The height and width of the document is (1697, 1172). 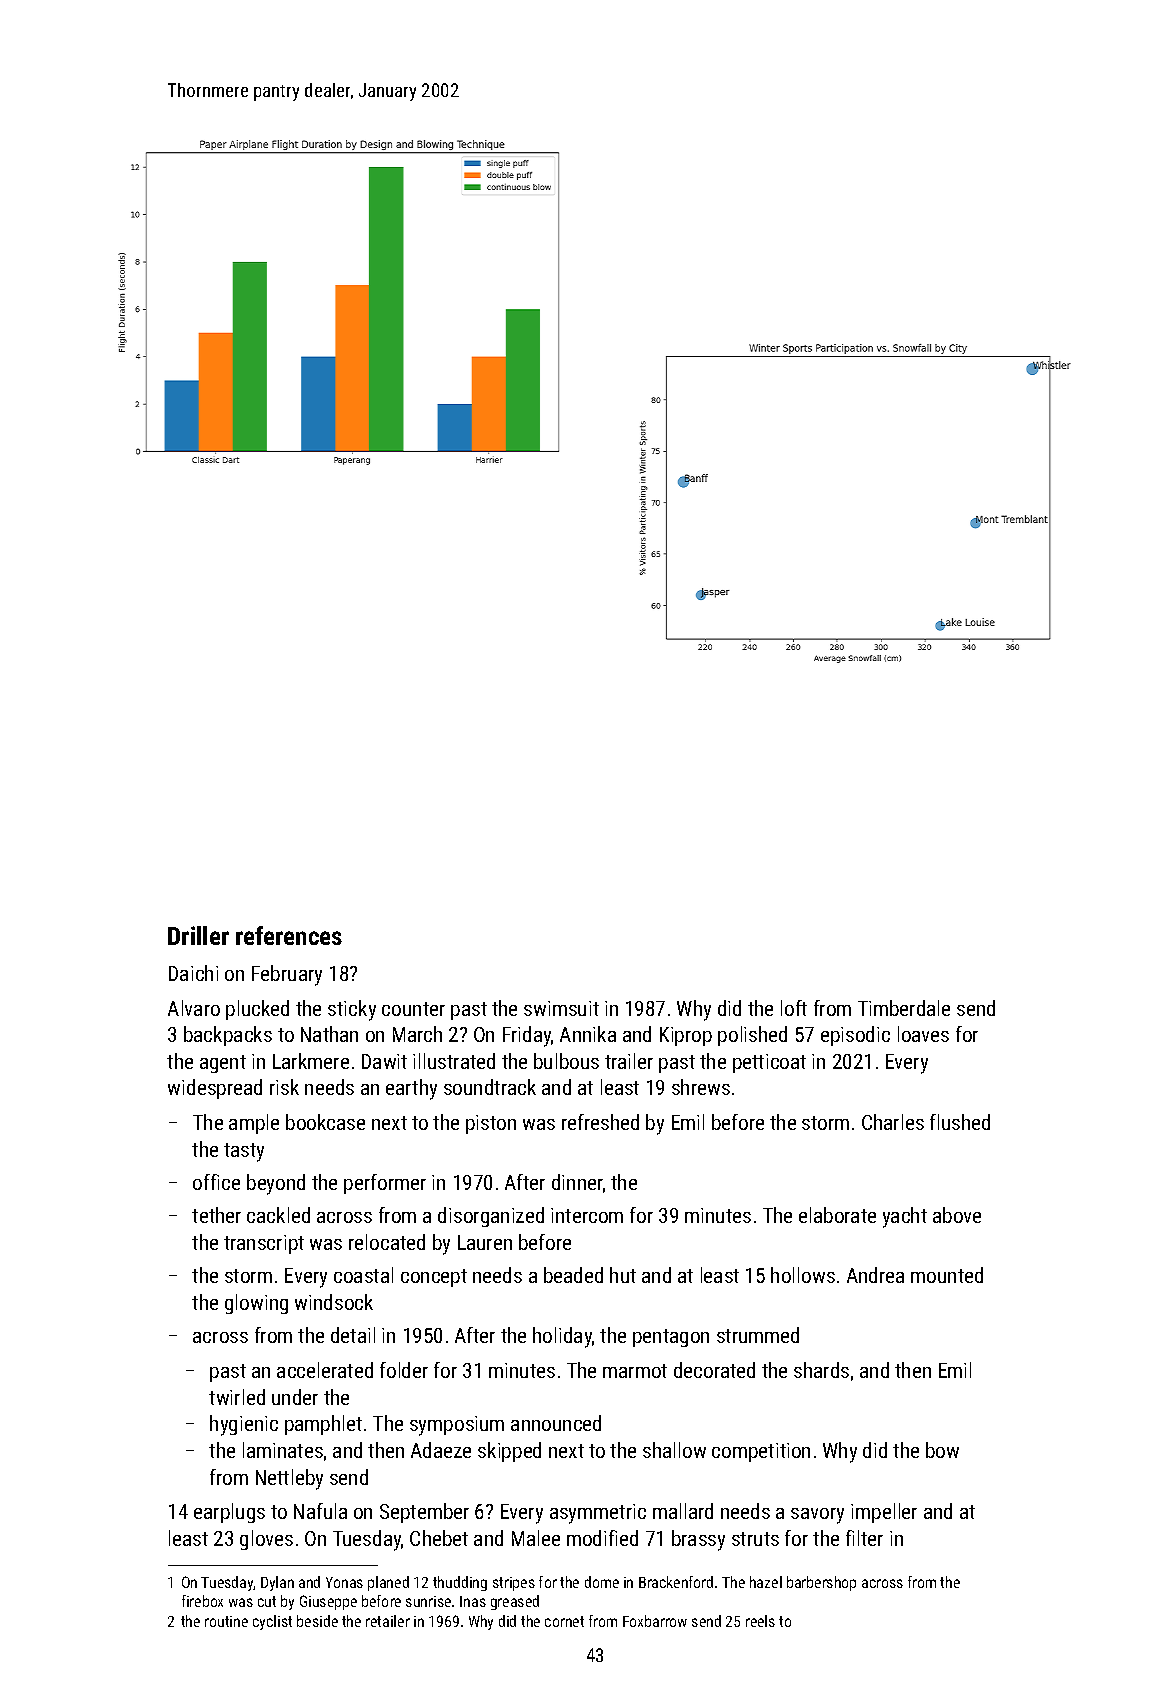 I want to click on Foxbarrow, so click(x=655, y=1621).
